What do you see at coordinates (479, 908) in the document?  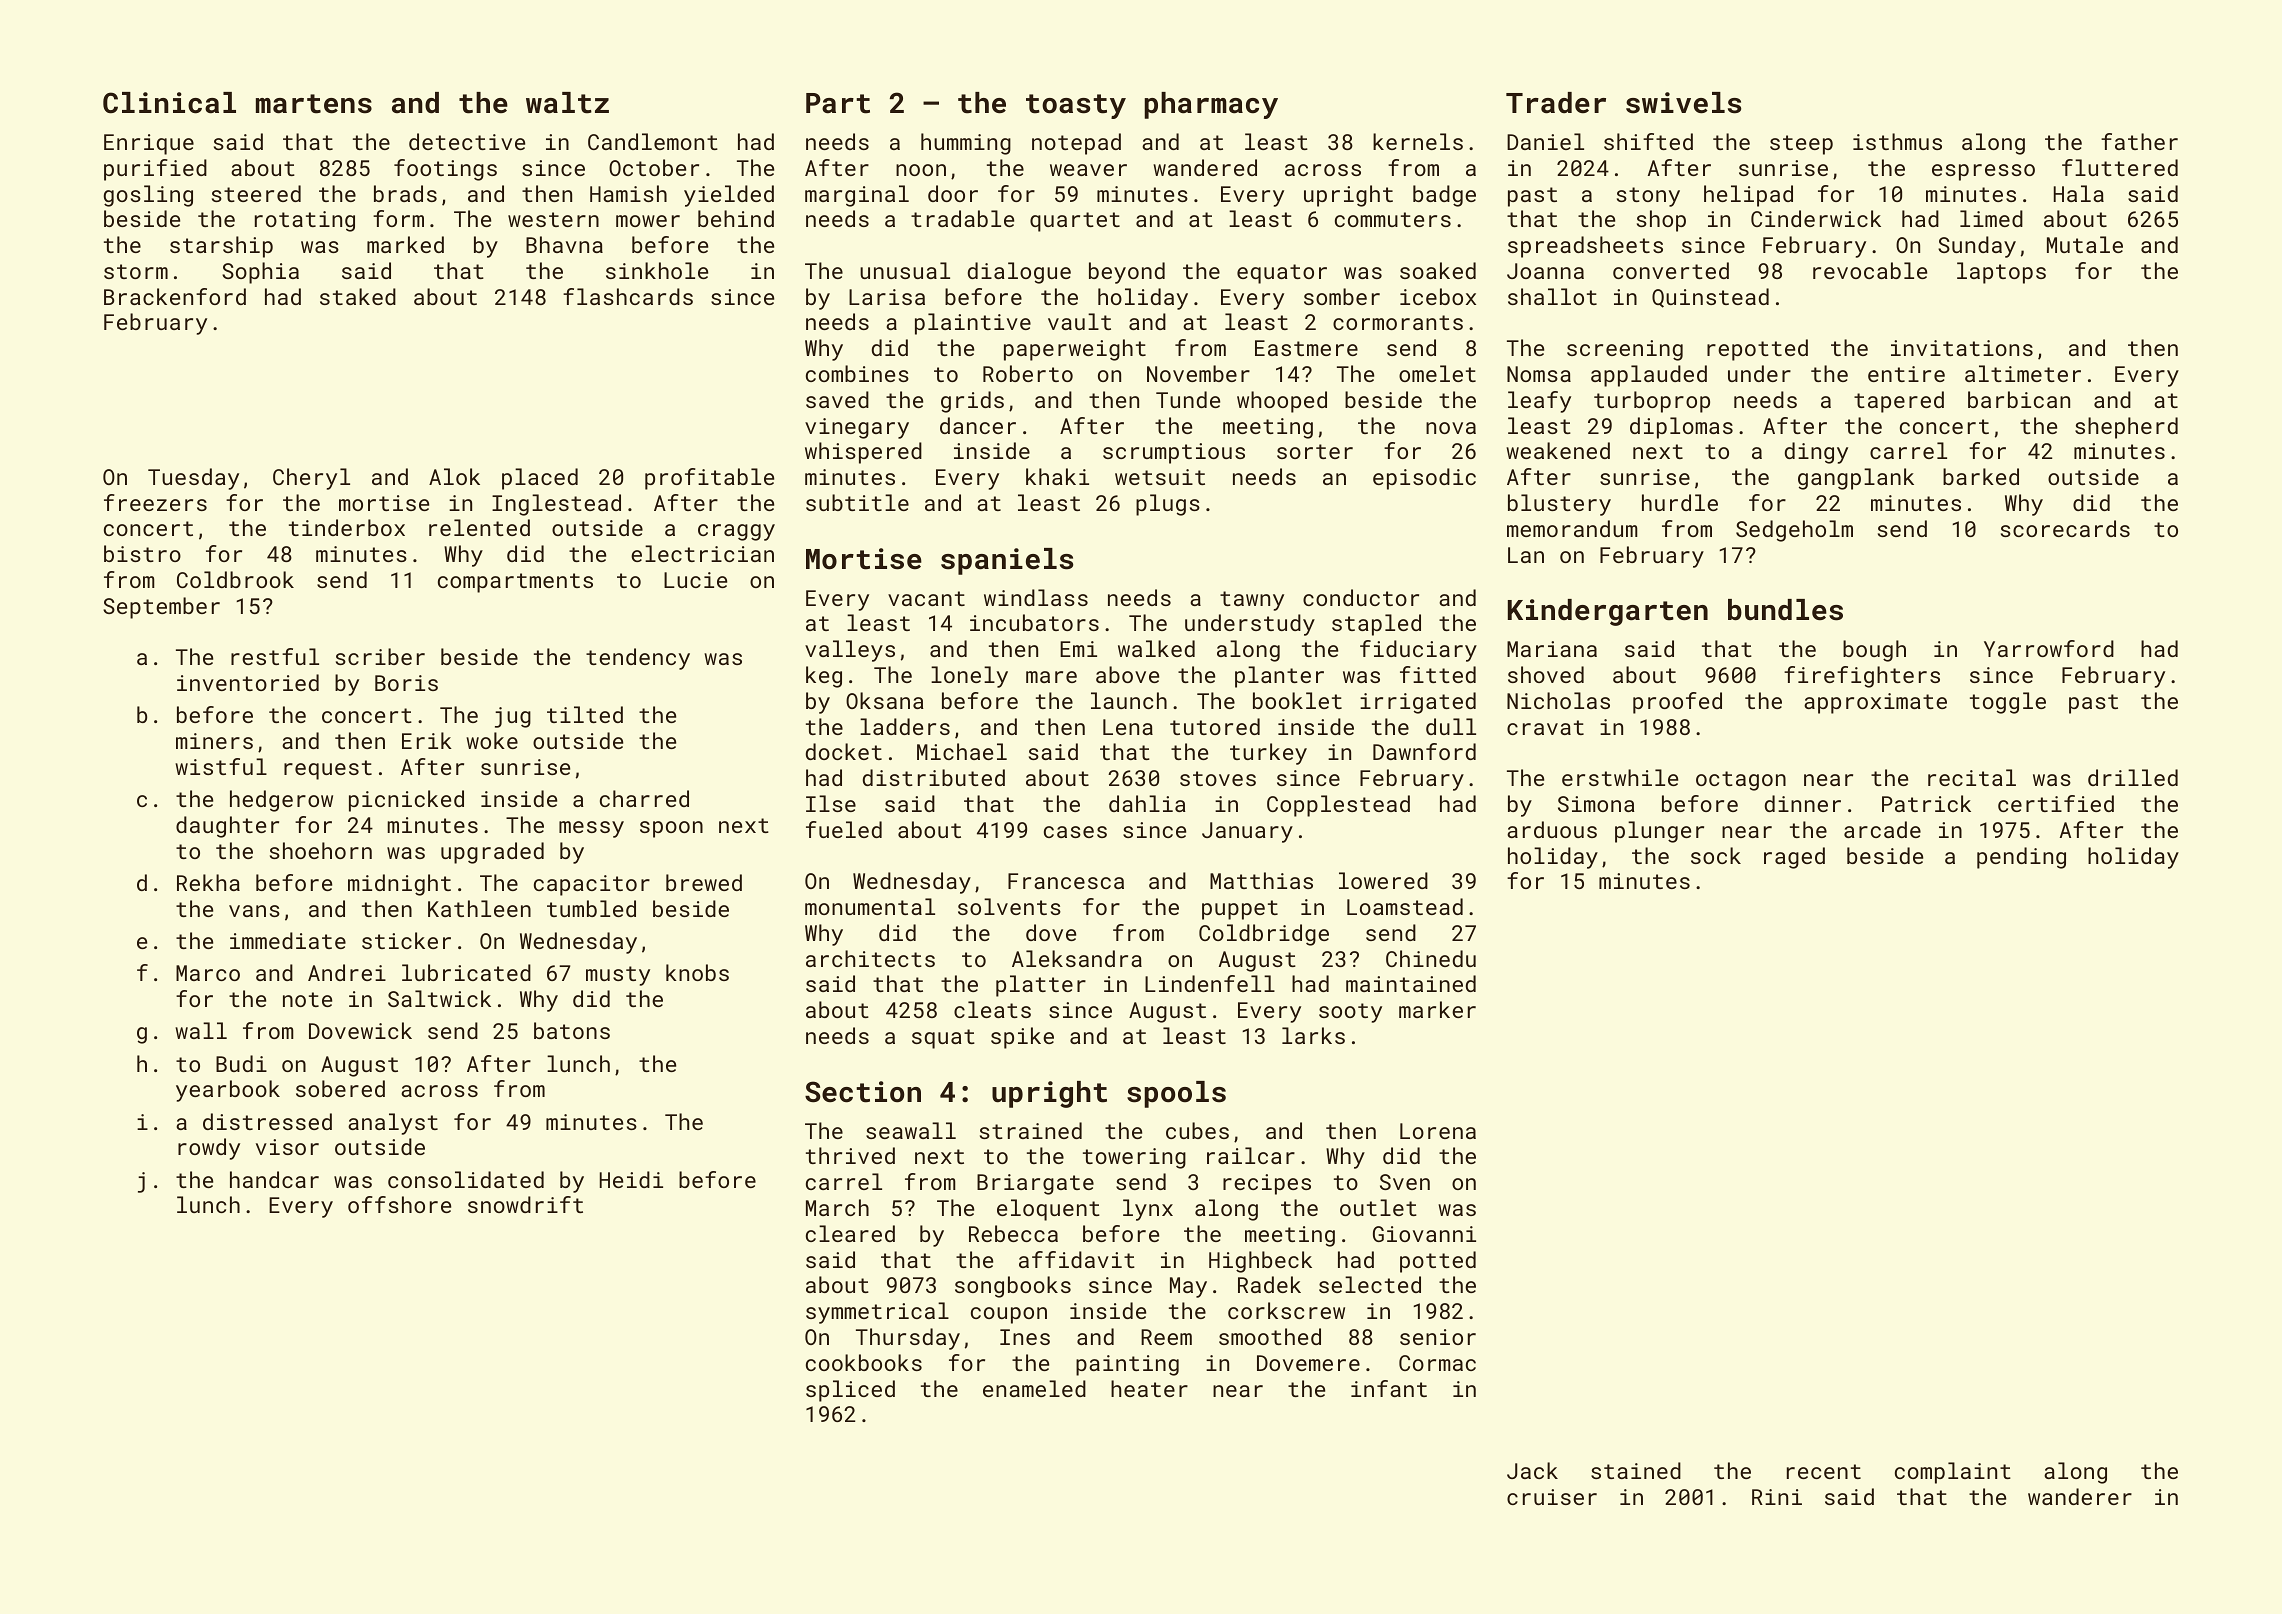 I see `Kathleen` at bounding box center [479, 908].
